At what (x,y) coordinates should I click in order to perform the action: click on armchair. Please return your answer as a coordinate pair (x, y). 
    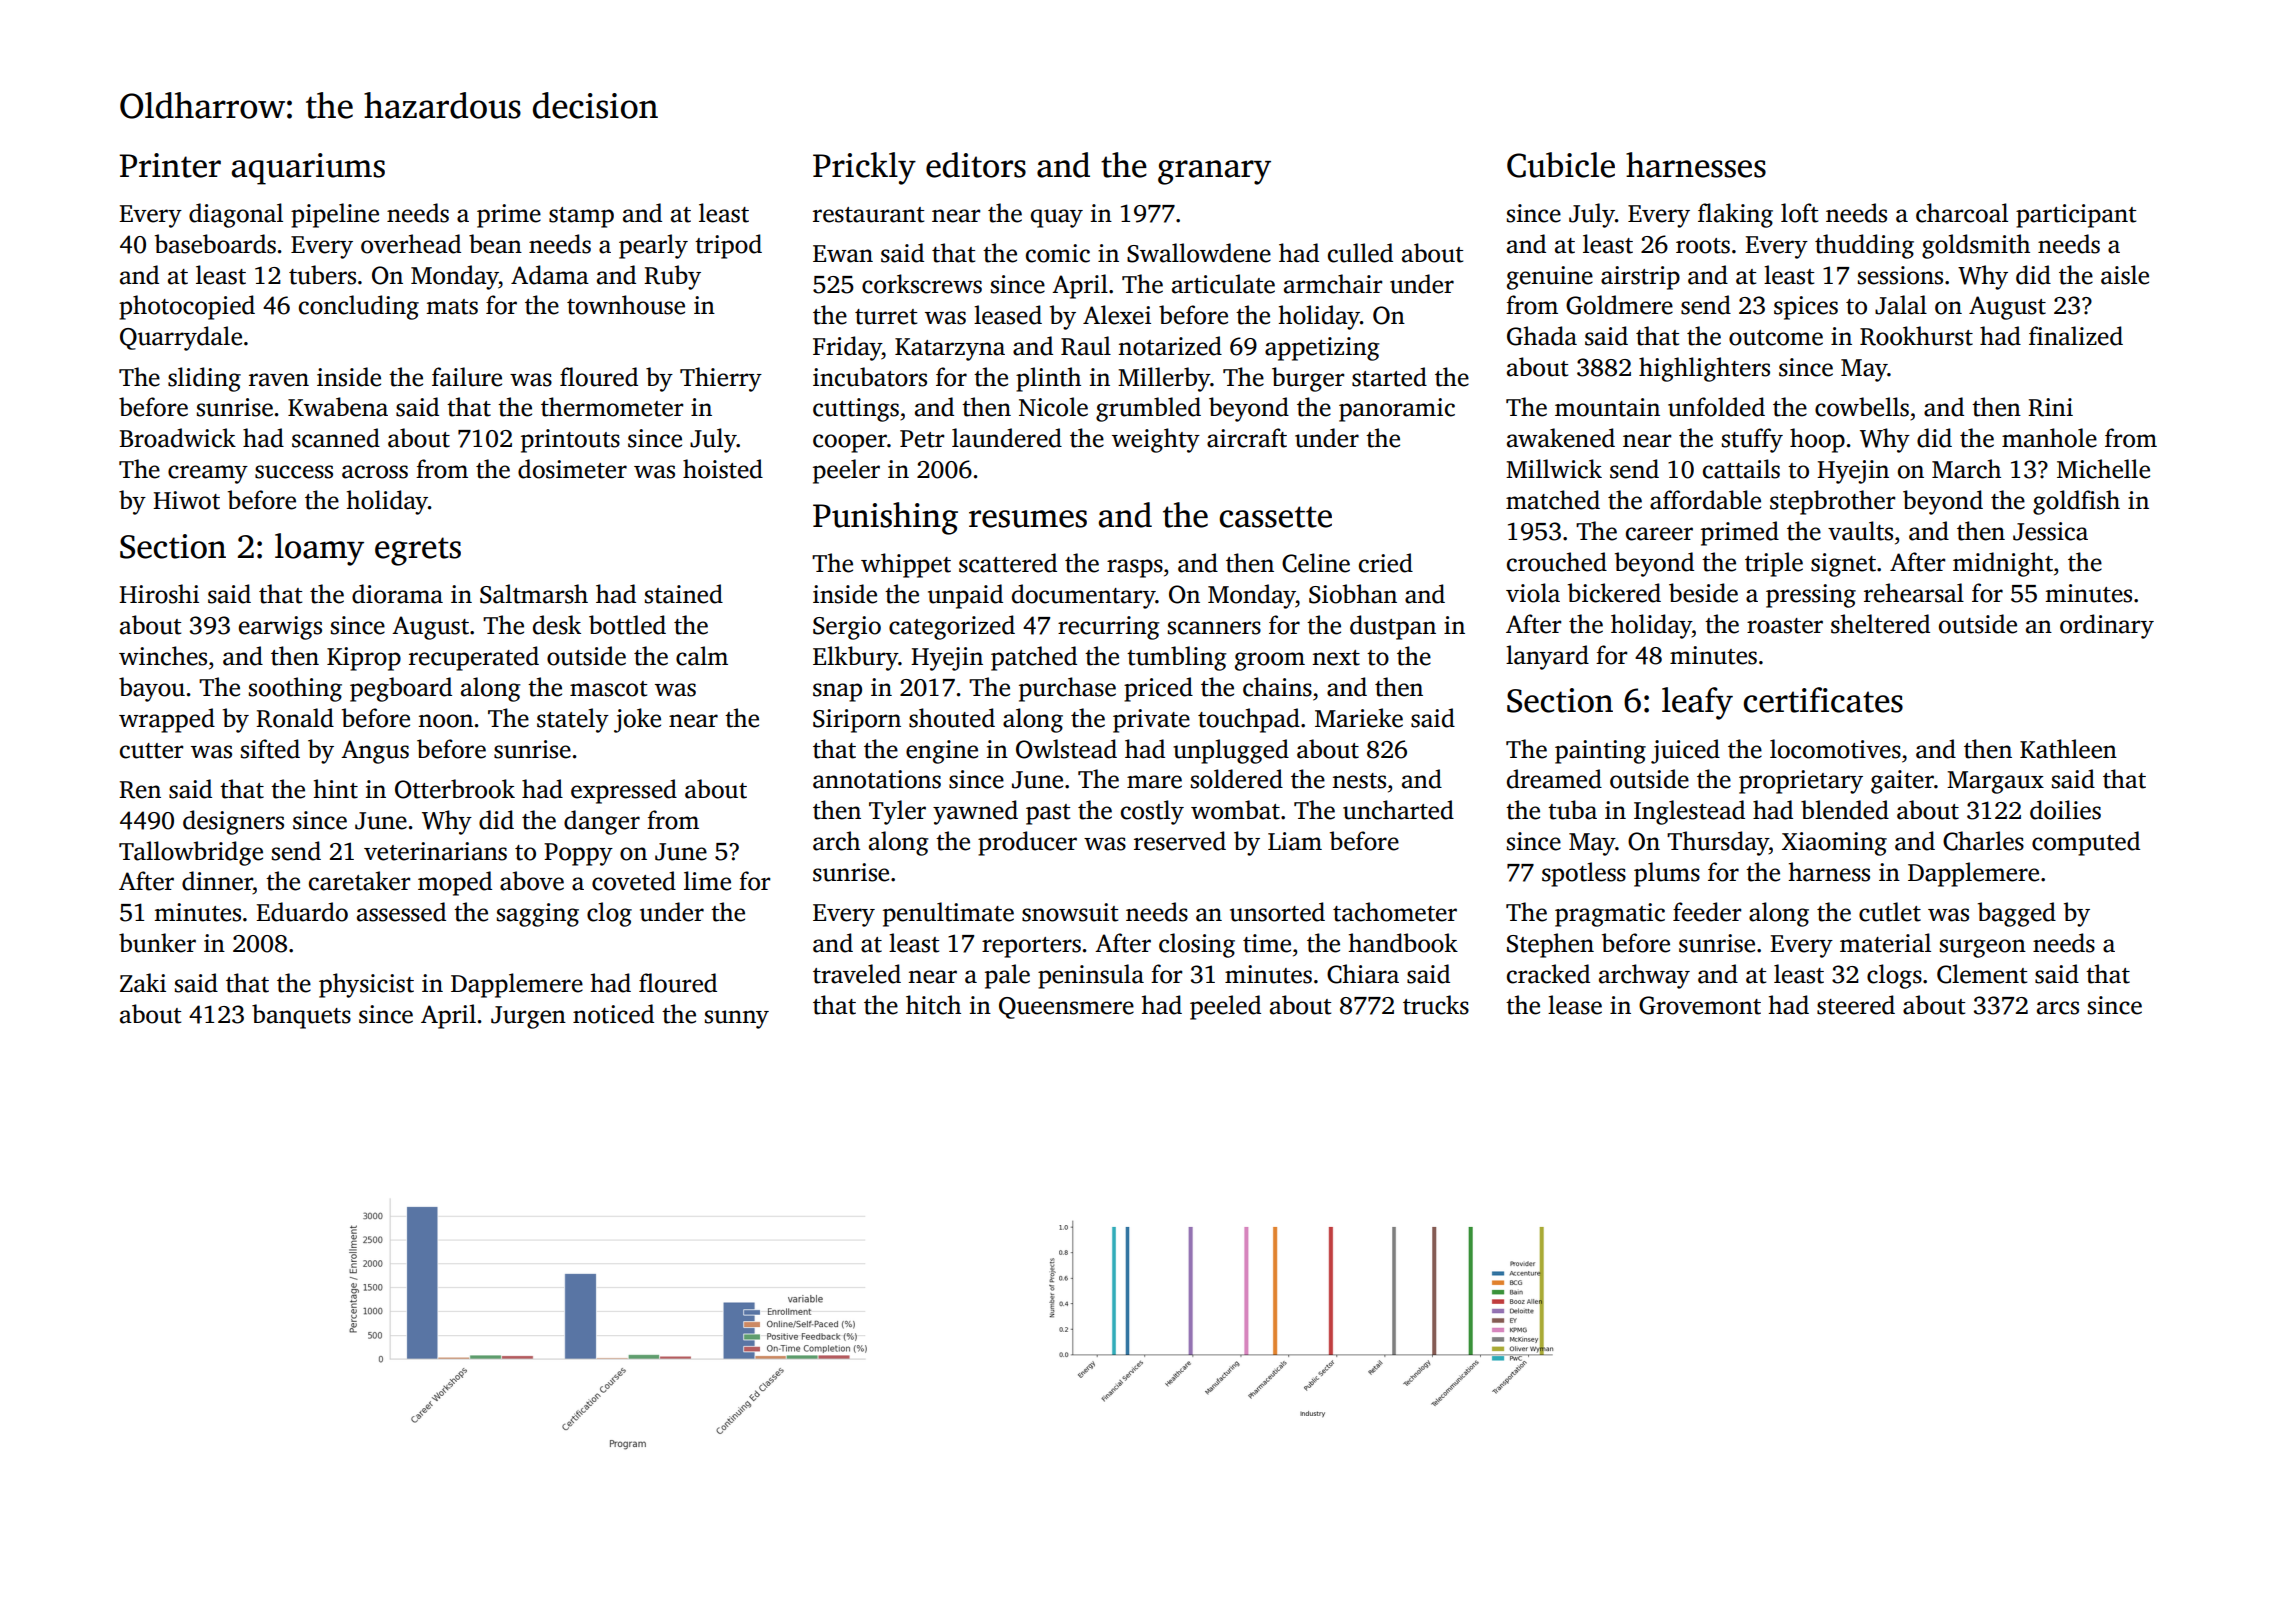
    Looking at the image, I should click on (1333, 284).
